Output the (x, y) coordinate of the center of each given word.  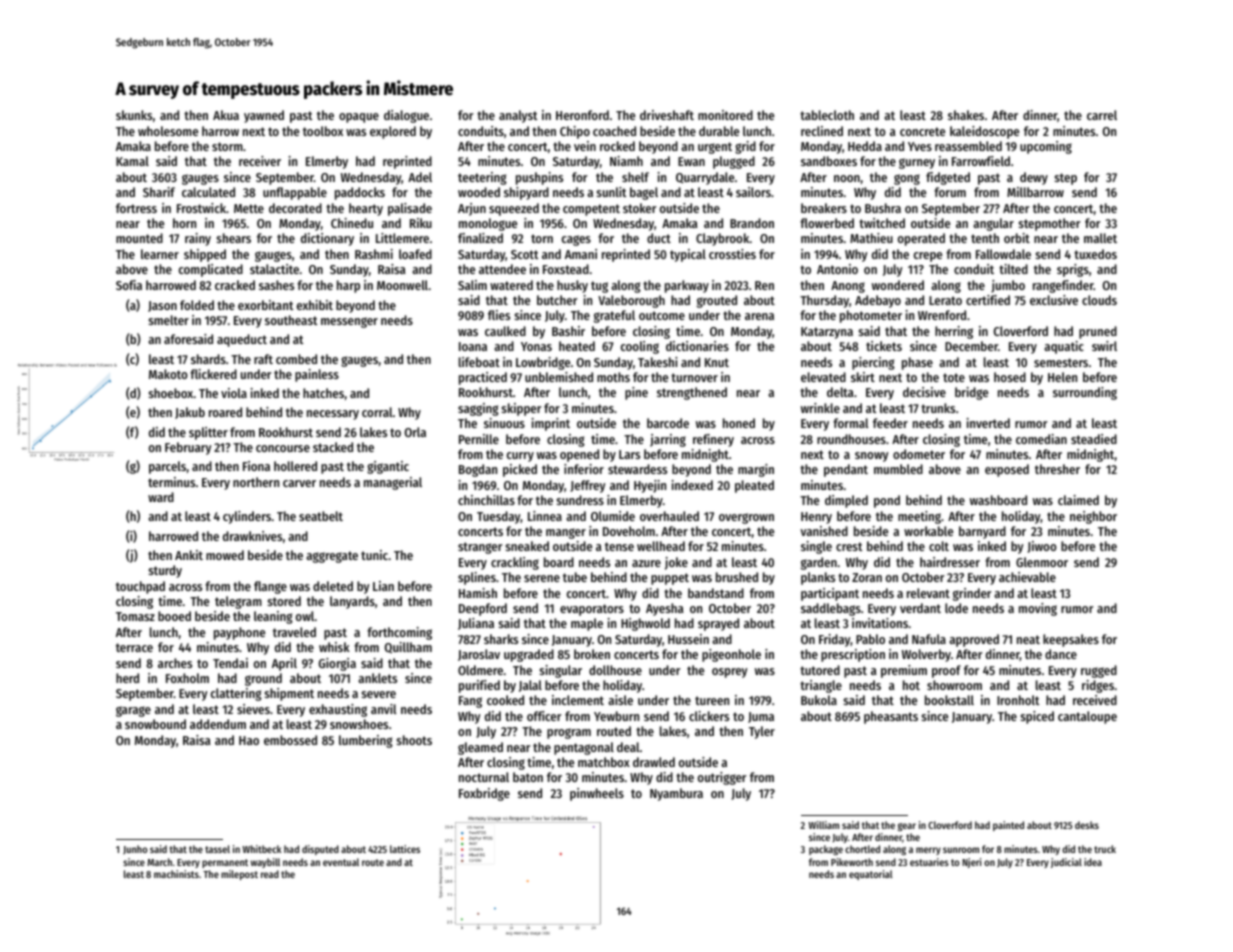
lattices (405, 849)
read (270, 874)
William (823, 825)
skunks (134, 115)
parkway (687, 286)
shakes (966, 115)
